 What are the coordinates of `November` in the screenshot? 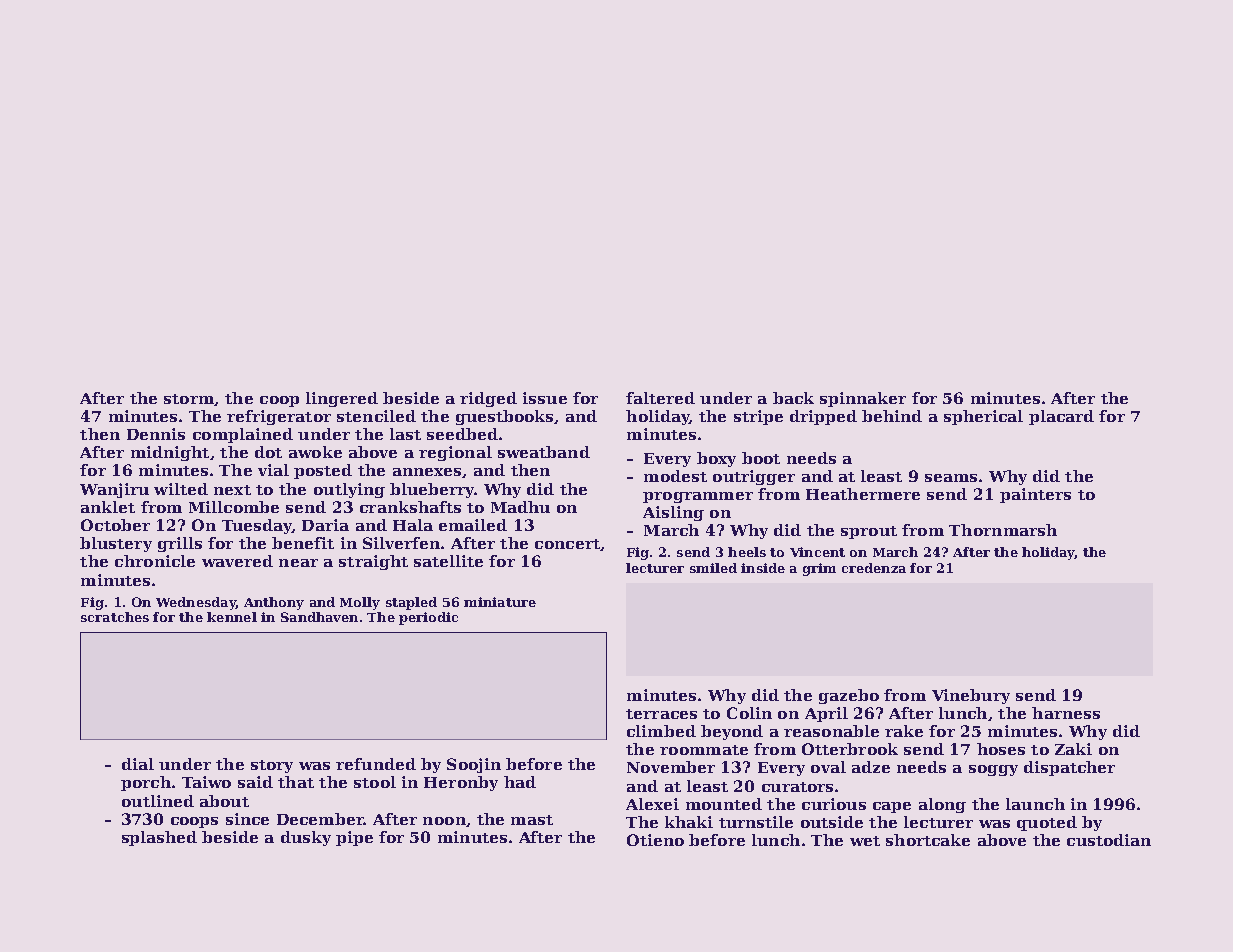 It's located at (671, 767).
